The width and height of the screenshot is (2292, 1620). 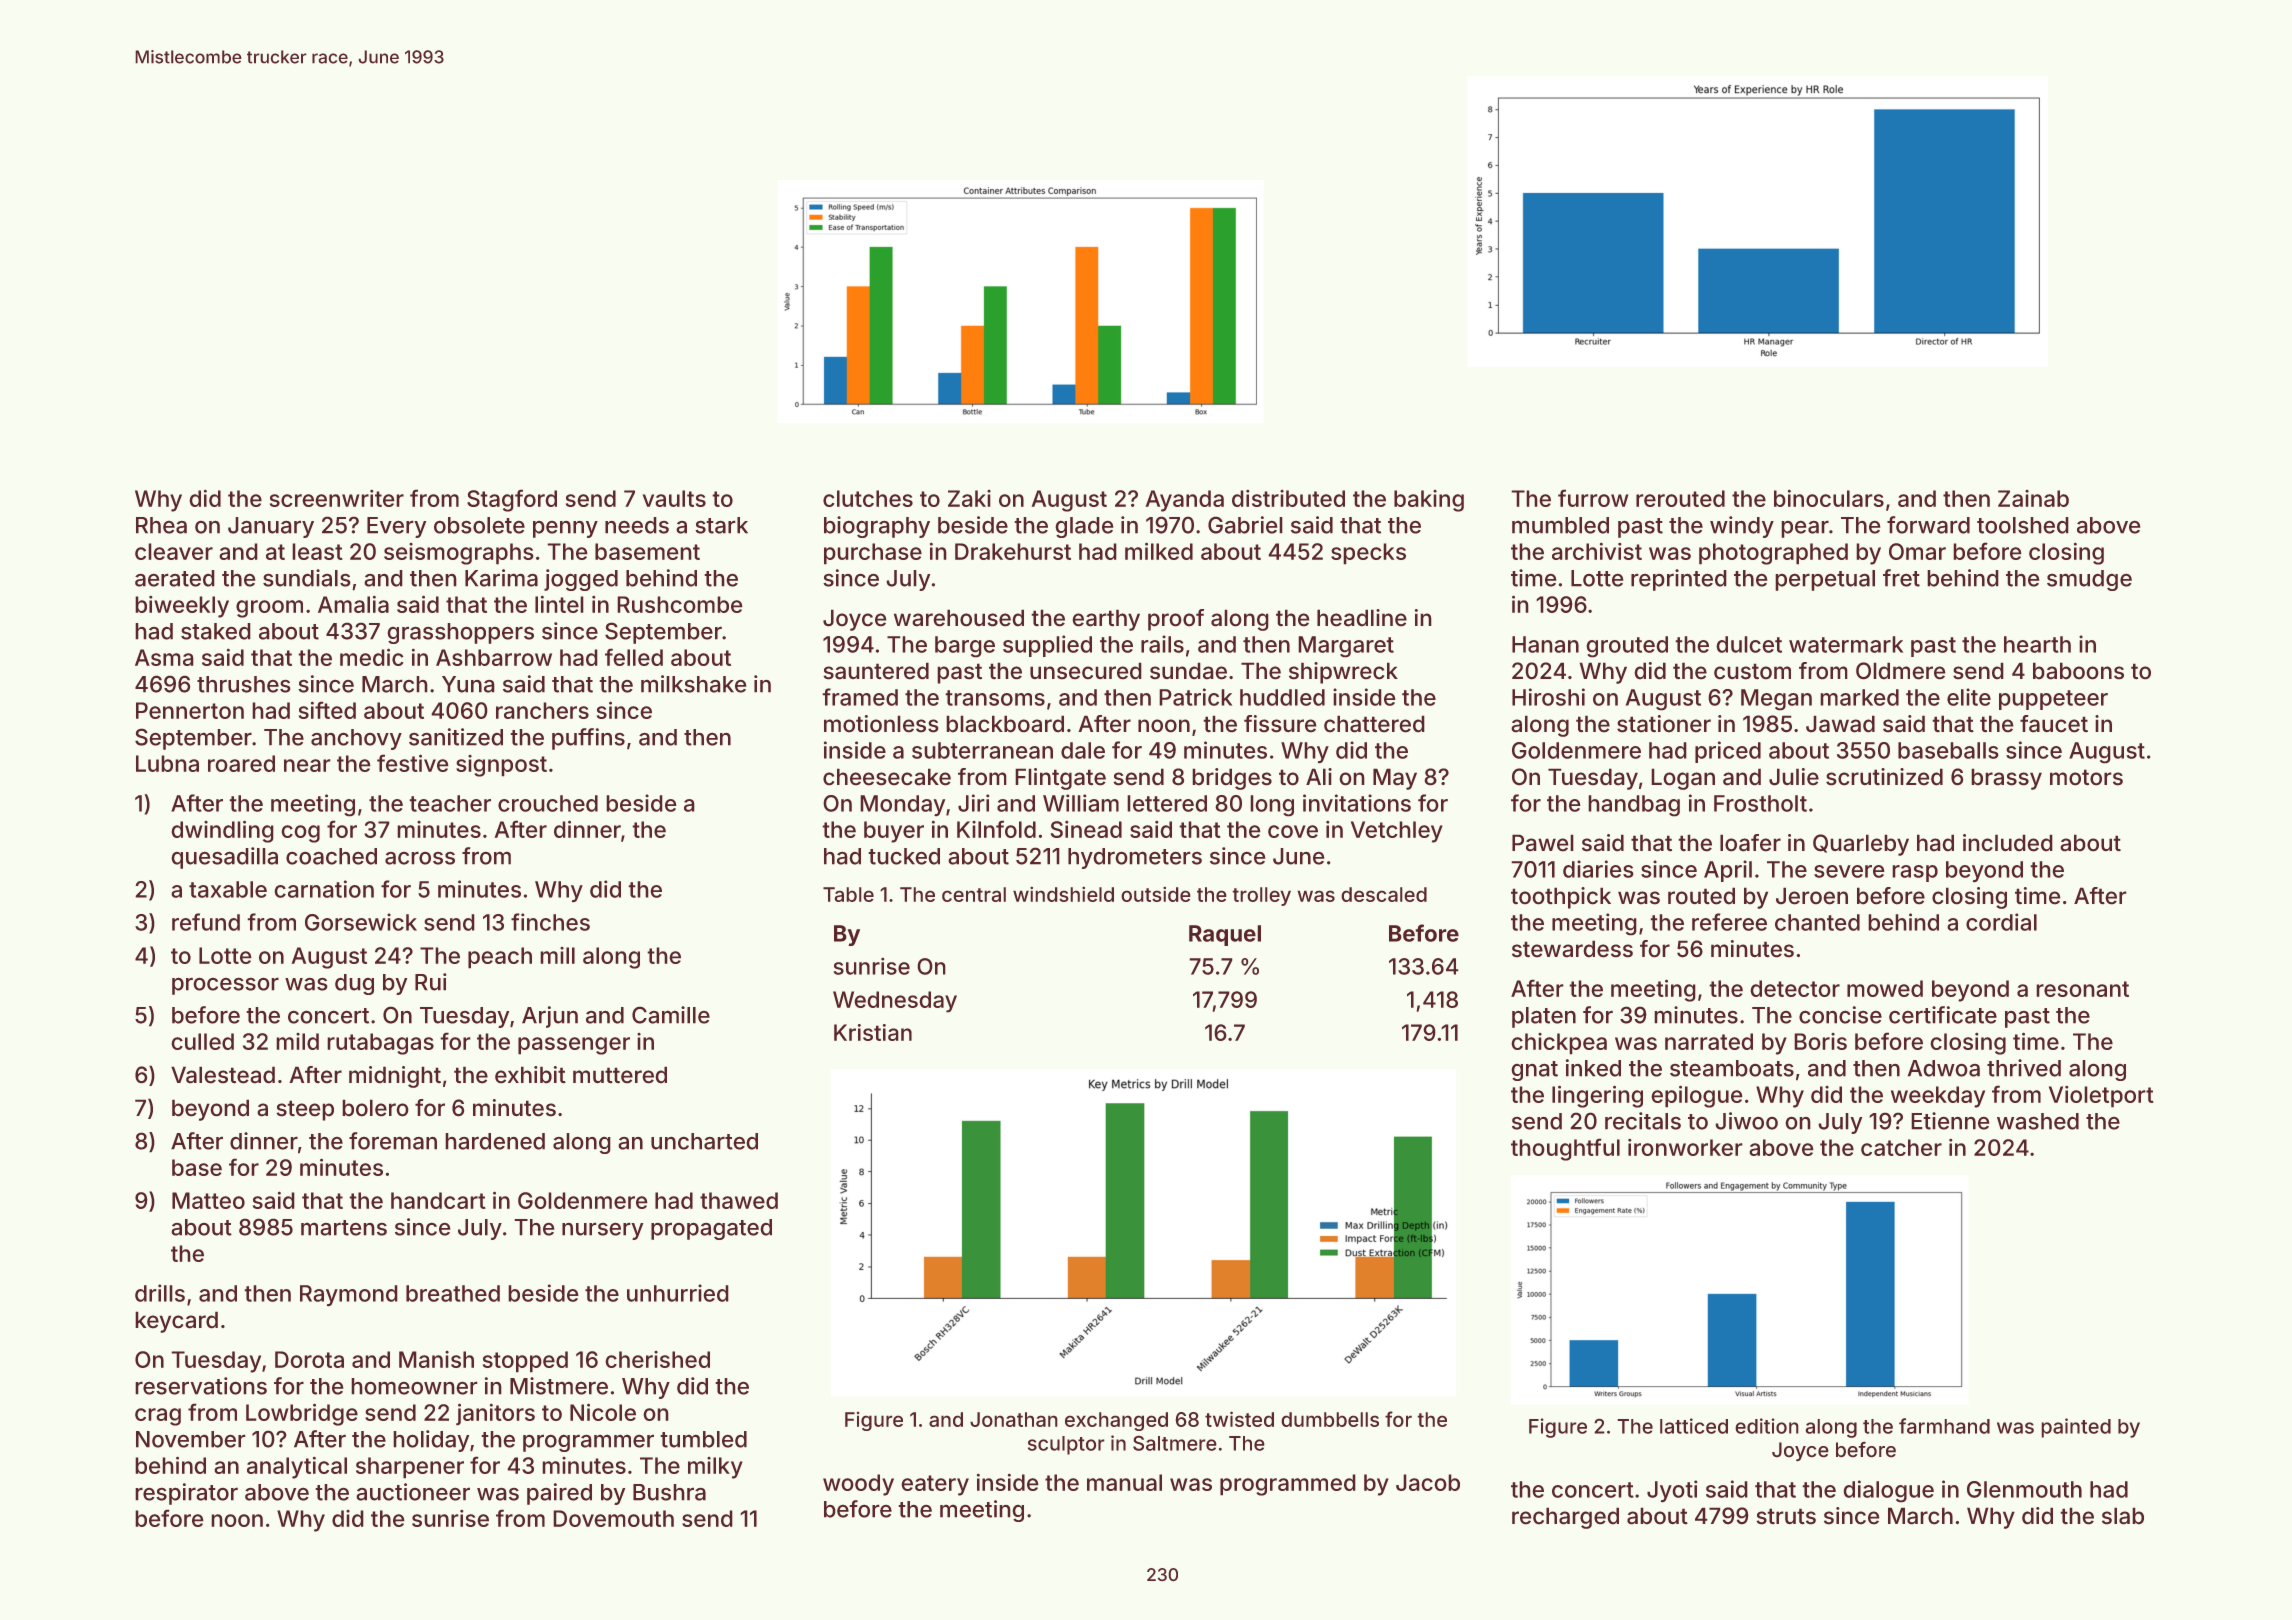 What do you see at coordinates (2089, 580) in the screenshot?
I see `smudge` at bounding box center [2089, 580].
